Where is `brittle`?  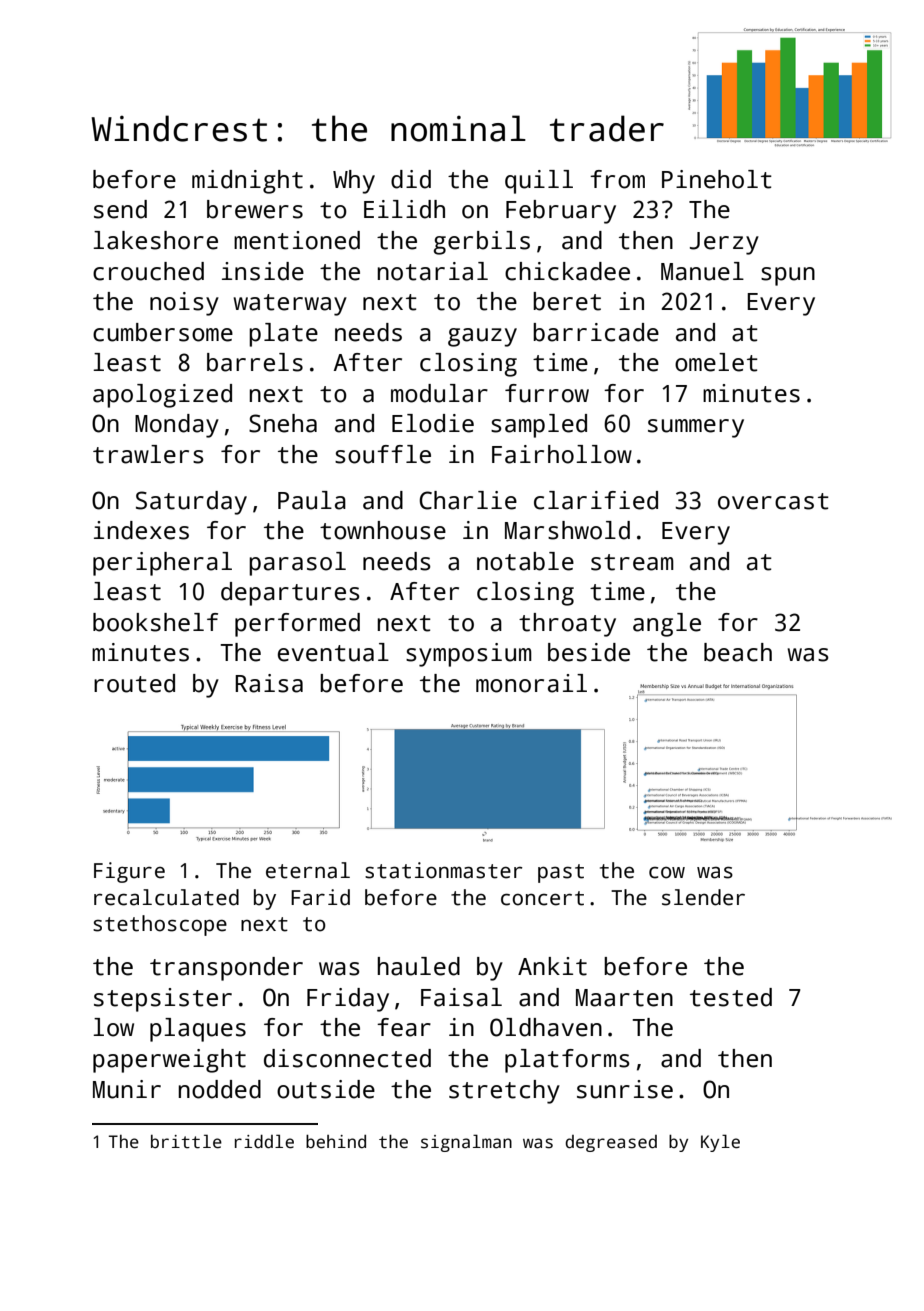 brittle is located at coordinates (186, 1141).
